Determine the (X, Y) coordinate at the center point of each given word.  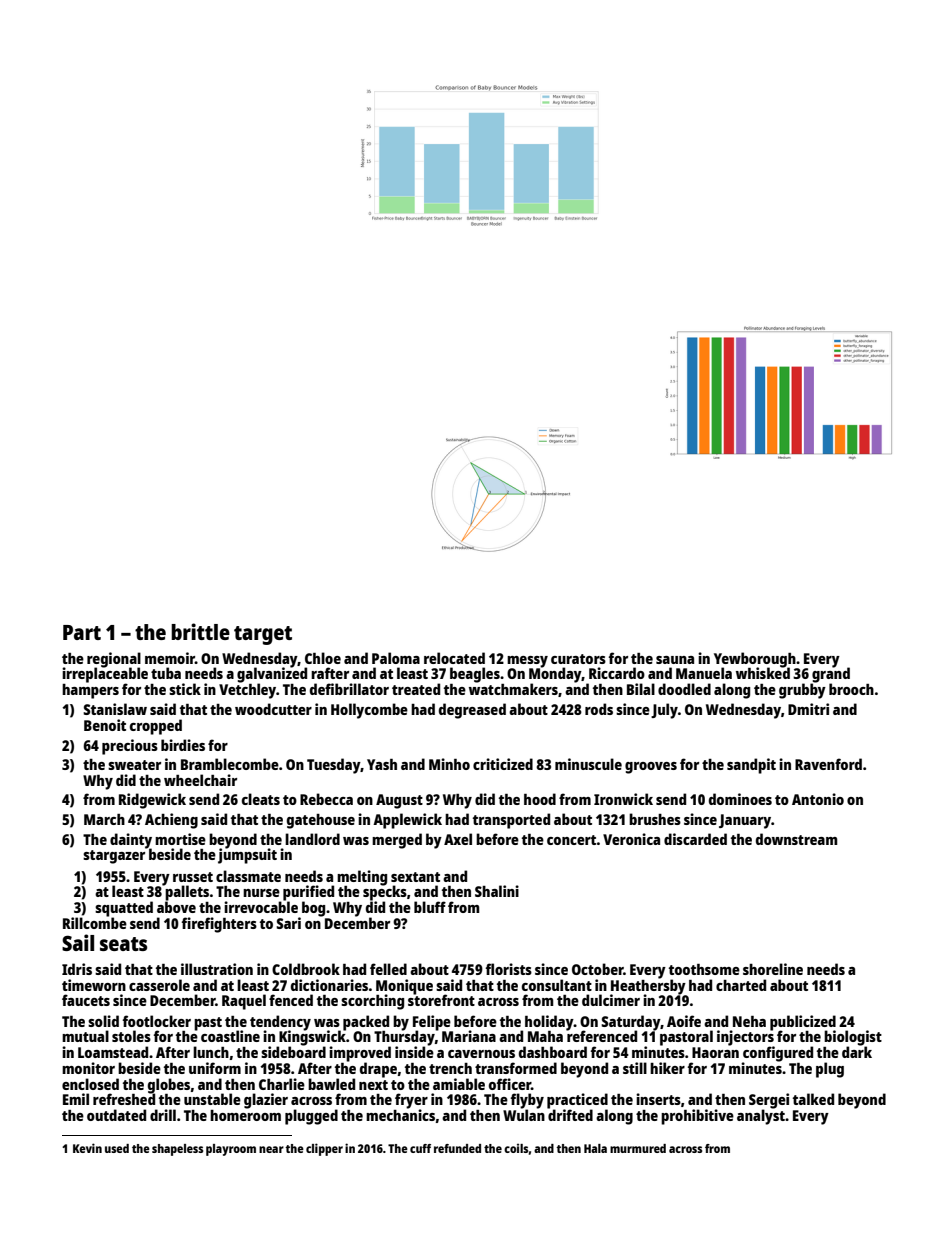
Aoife (684, 1021)
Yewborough (755, 659)
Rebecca (326, 799)
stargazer (114, 857)
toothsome (704, 969)
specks (385, 893)
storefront (441, 1000)
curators (578, 659)
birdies (183, 745)
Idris (77, 969)
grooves (651, 768)
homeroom (245, 1115)
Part (82, 632)
